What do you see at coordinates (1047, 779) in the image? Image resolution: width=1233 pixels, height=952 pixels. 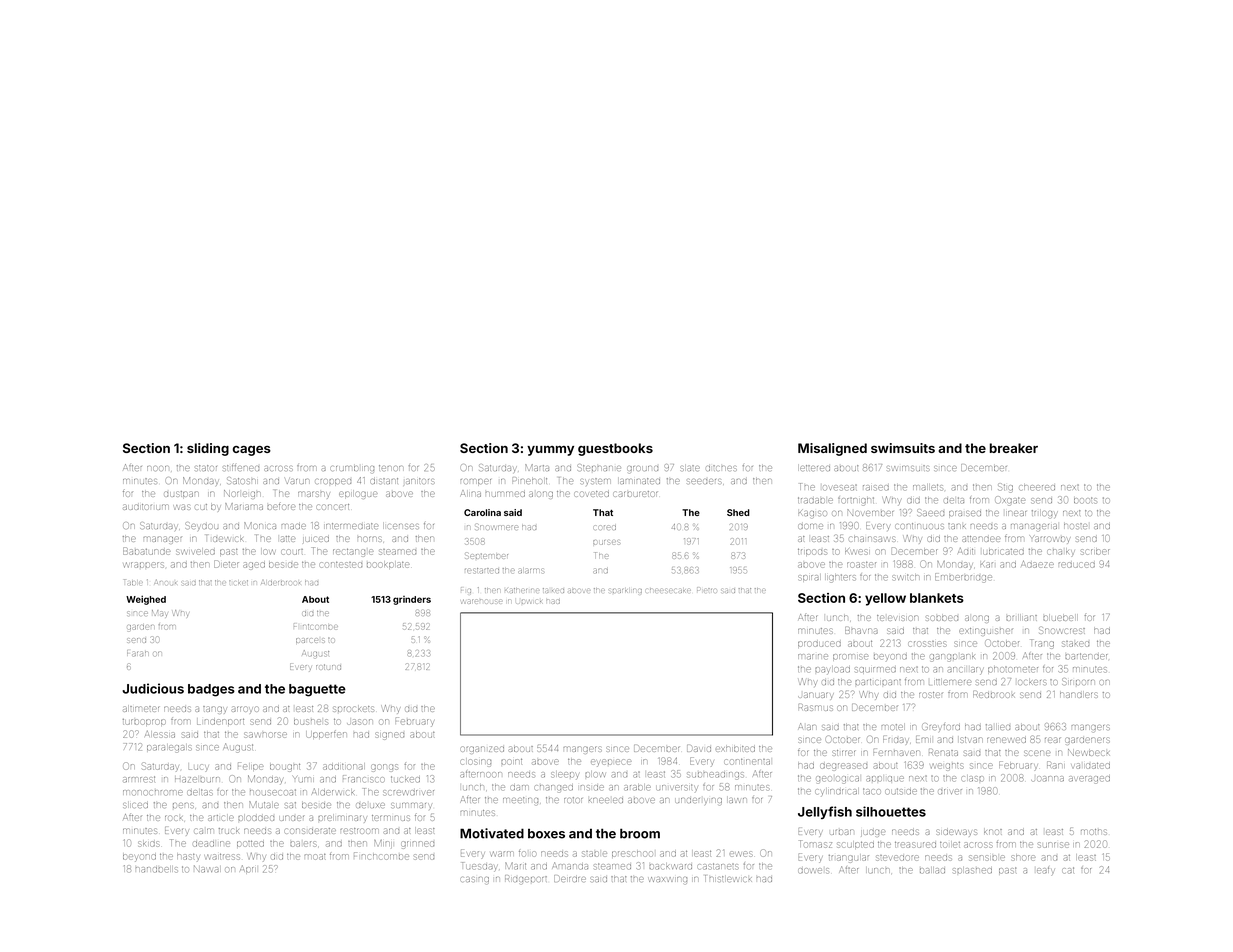 I see `Joanna` at bounding box center [1047, 779].
